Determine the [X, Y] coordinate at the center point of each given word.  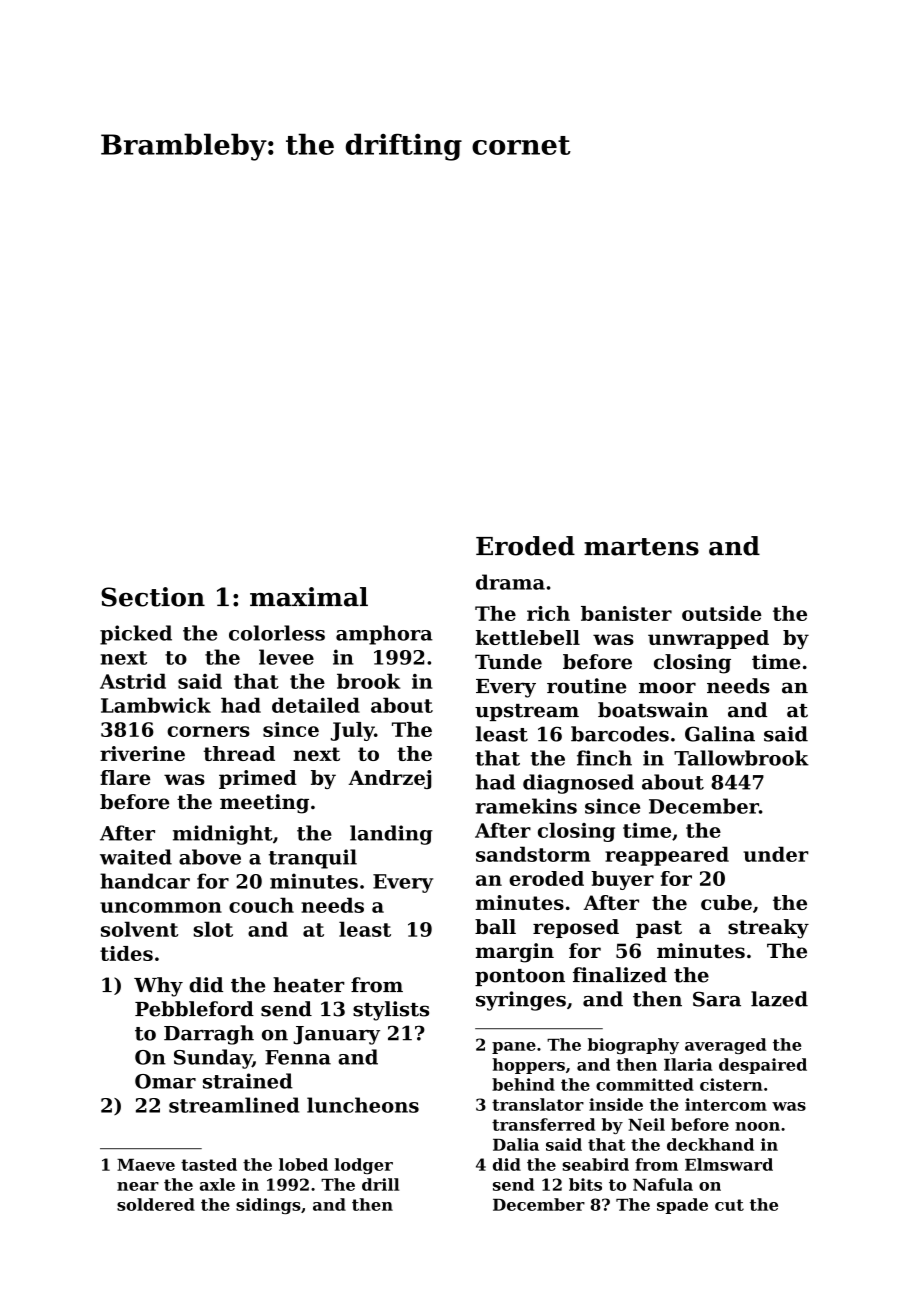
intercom [726, 1104]
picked [136, 635]
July [352, 731]
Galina [720, 734]
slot [213, 929]
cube [726, 902]
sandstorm [533, 854]
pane [514, 1048]
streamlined [234, 1105]
